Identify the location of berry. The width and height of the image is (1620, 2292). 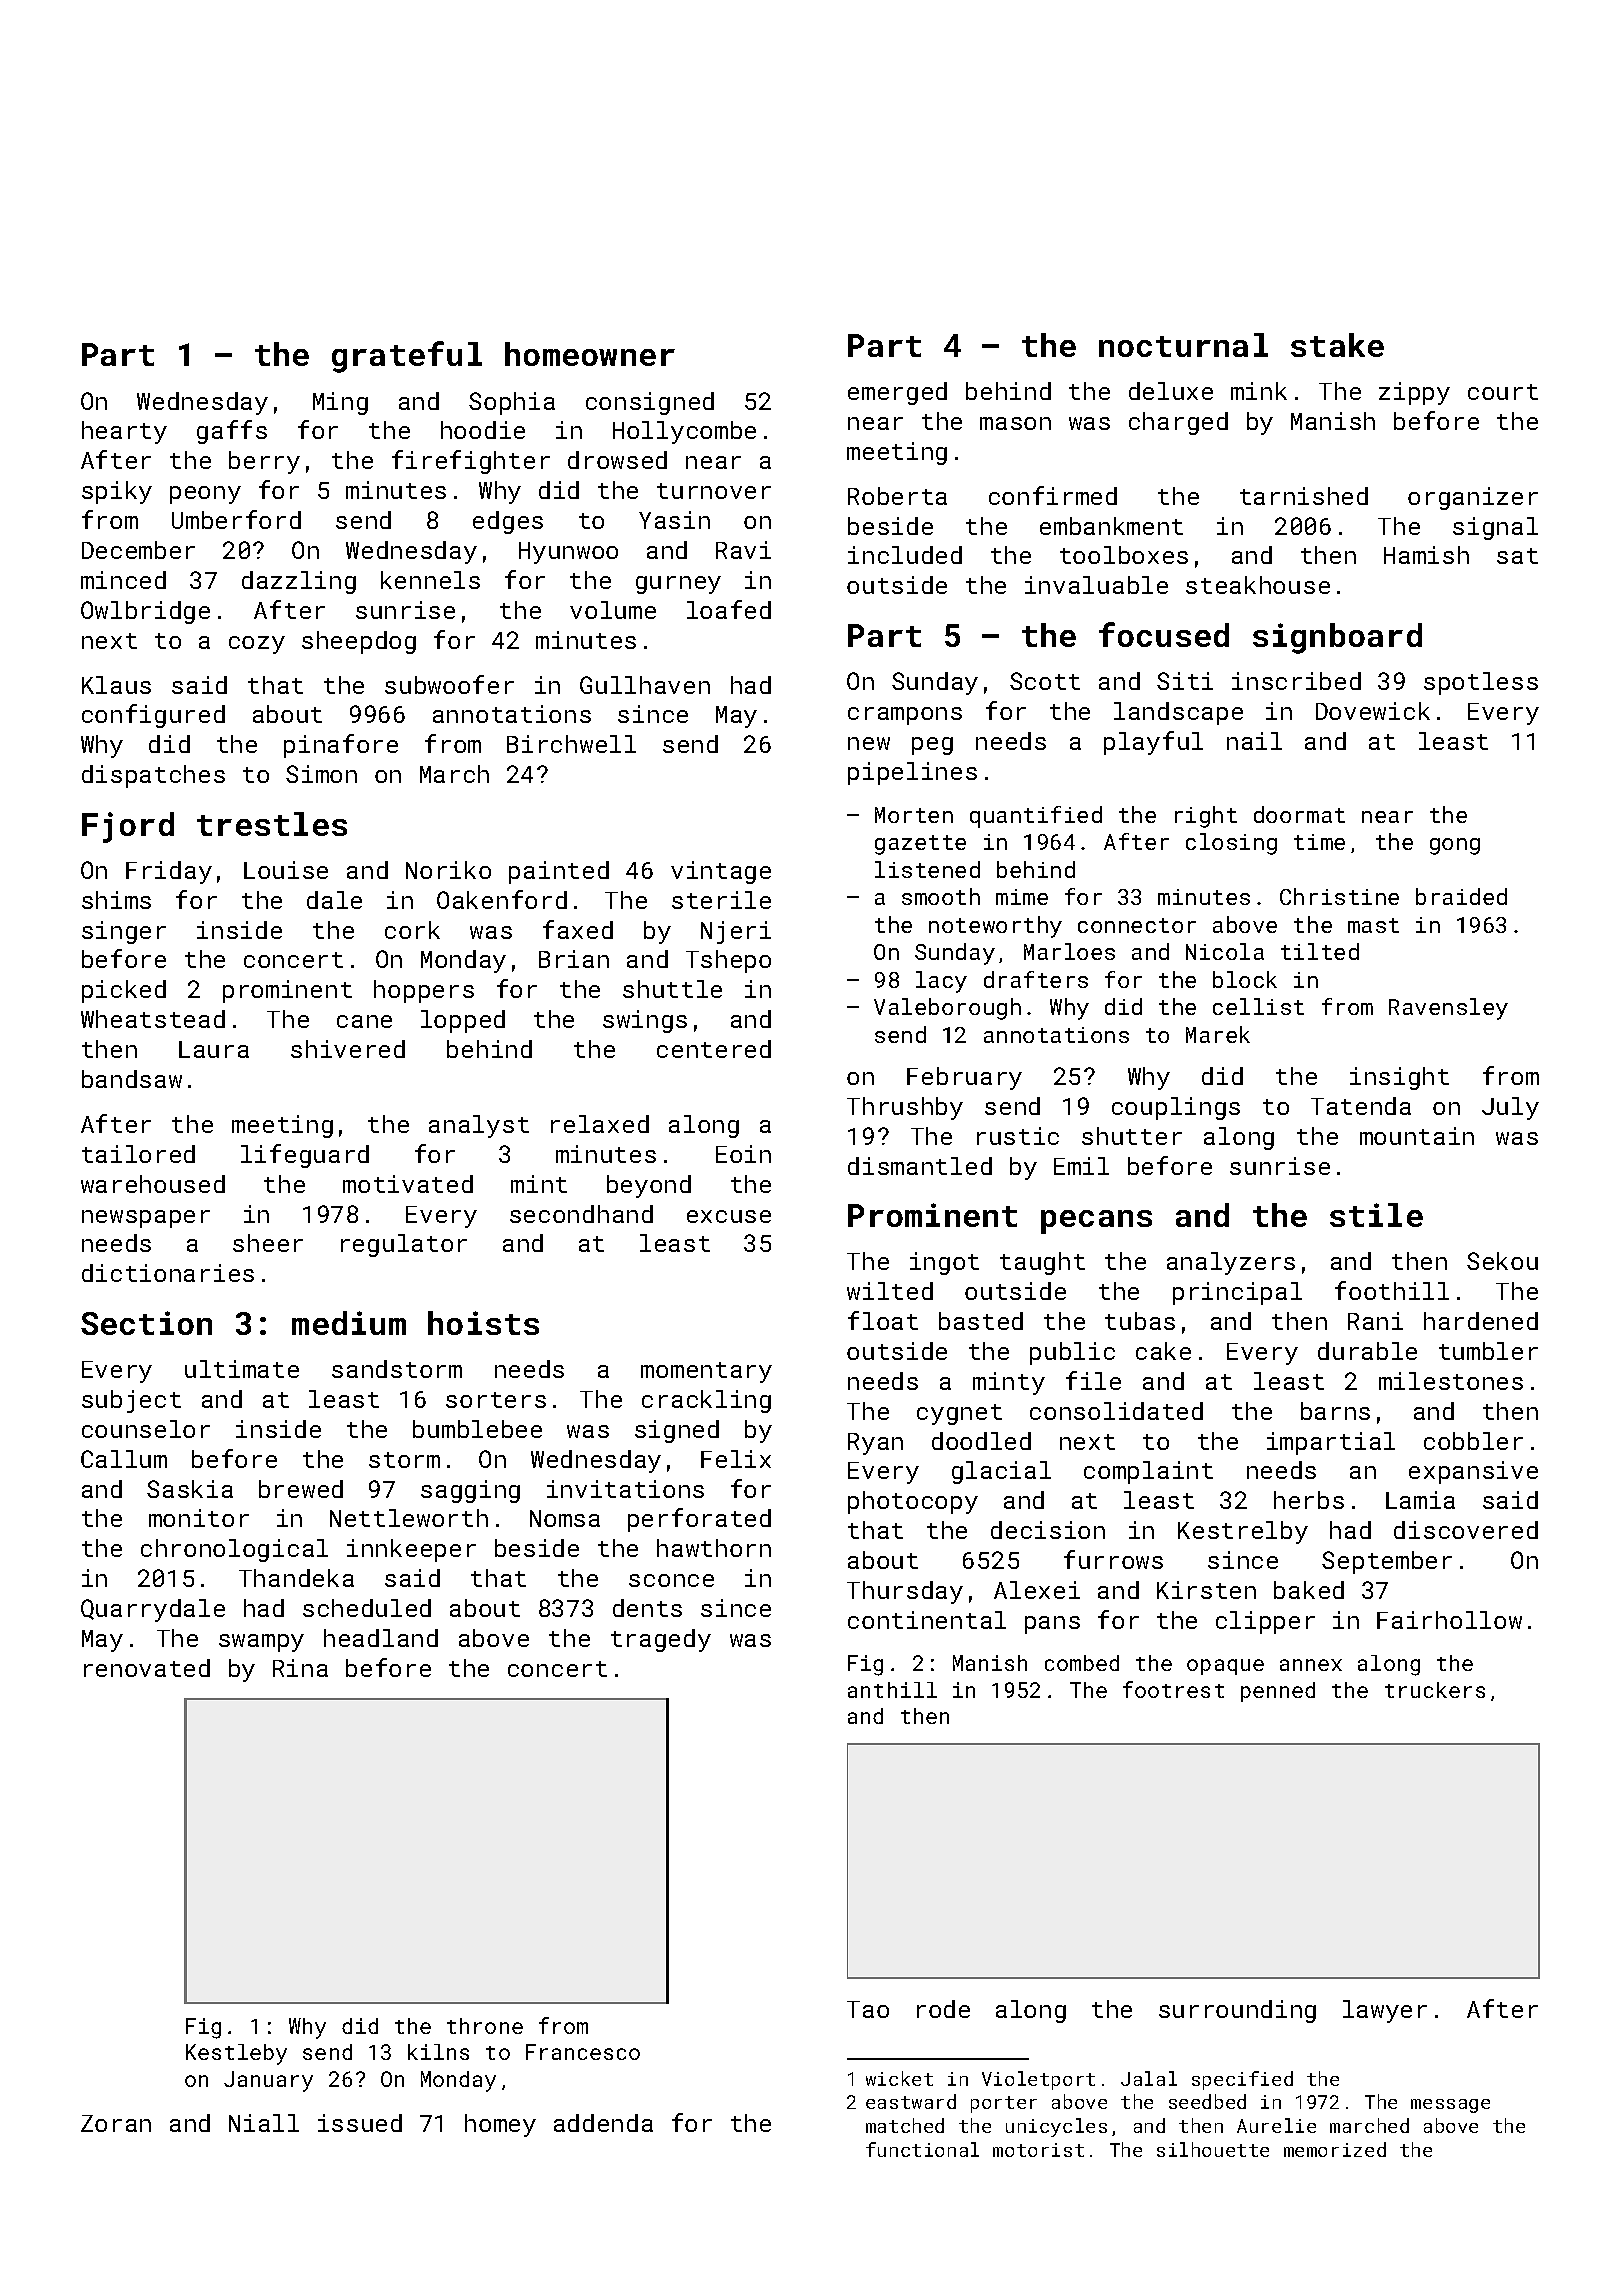
(264, 462).
